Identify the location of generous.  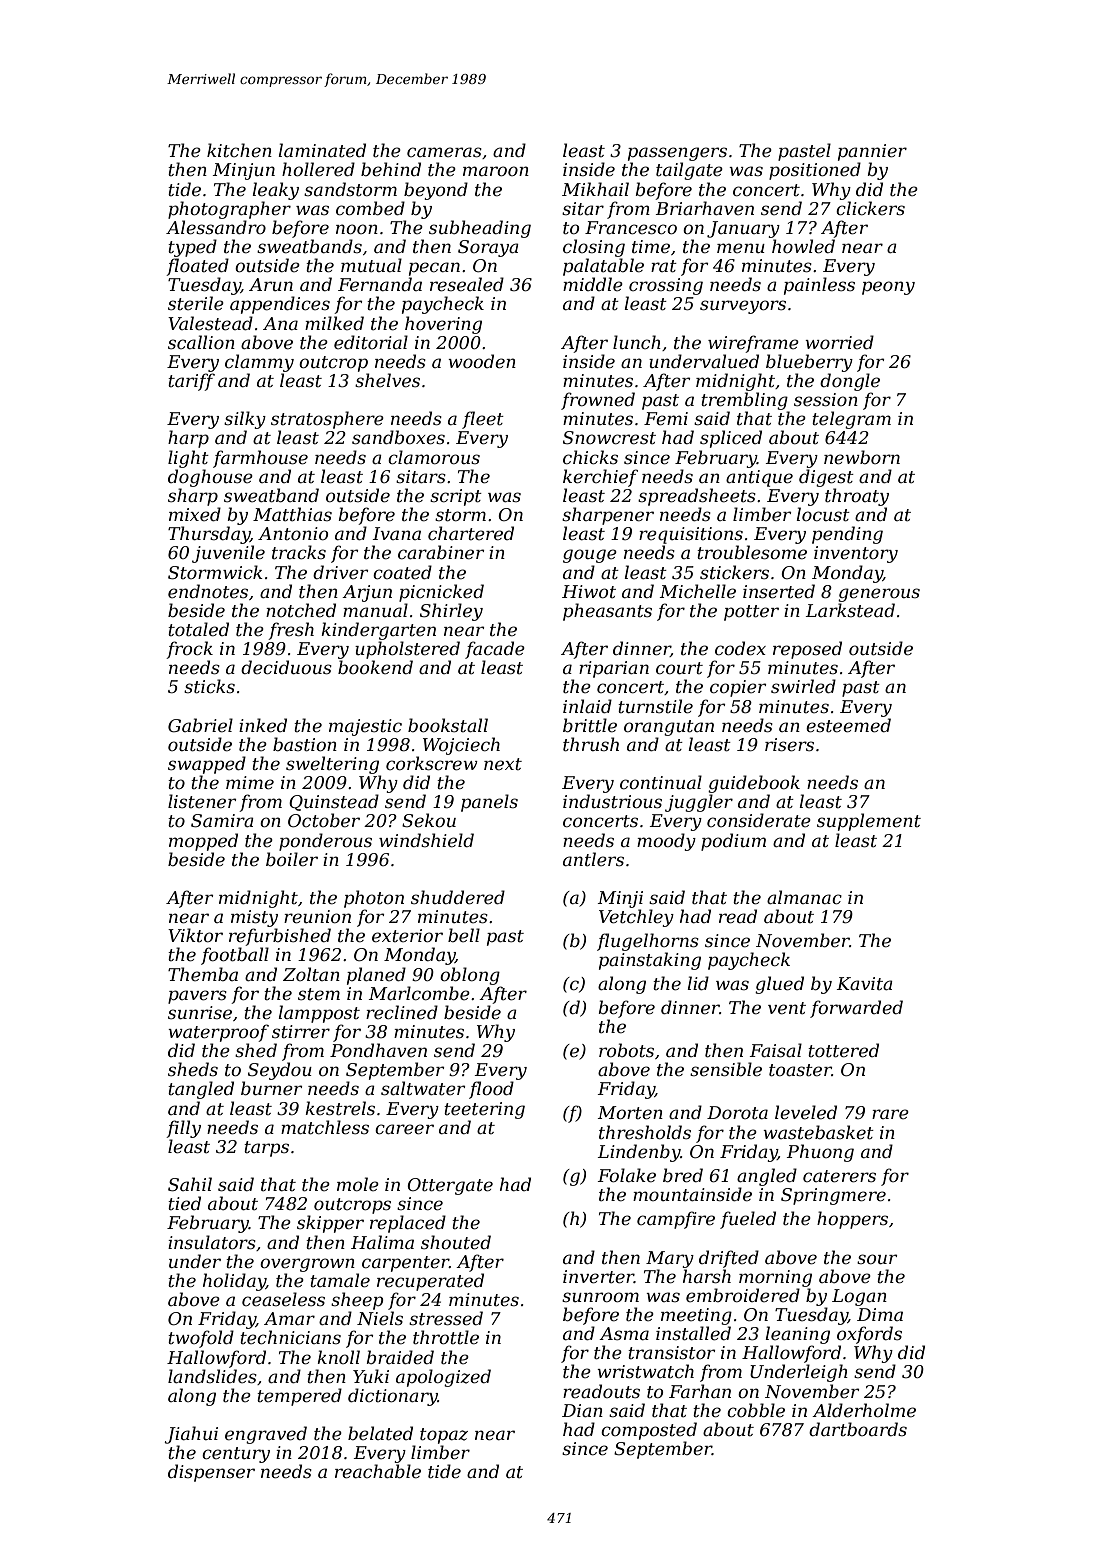
(879, 595).
